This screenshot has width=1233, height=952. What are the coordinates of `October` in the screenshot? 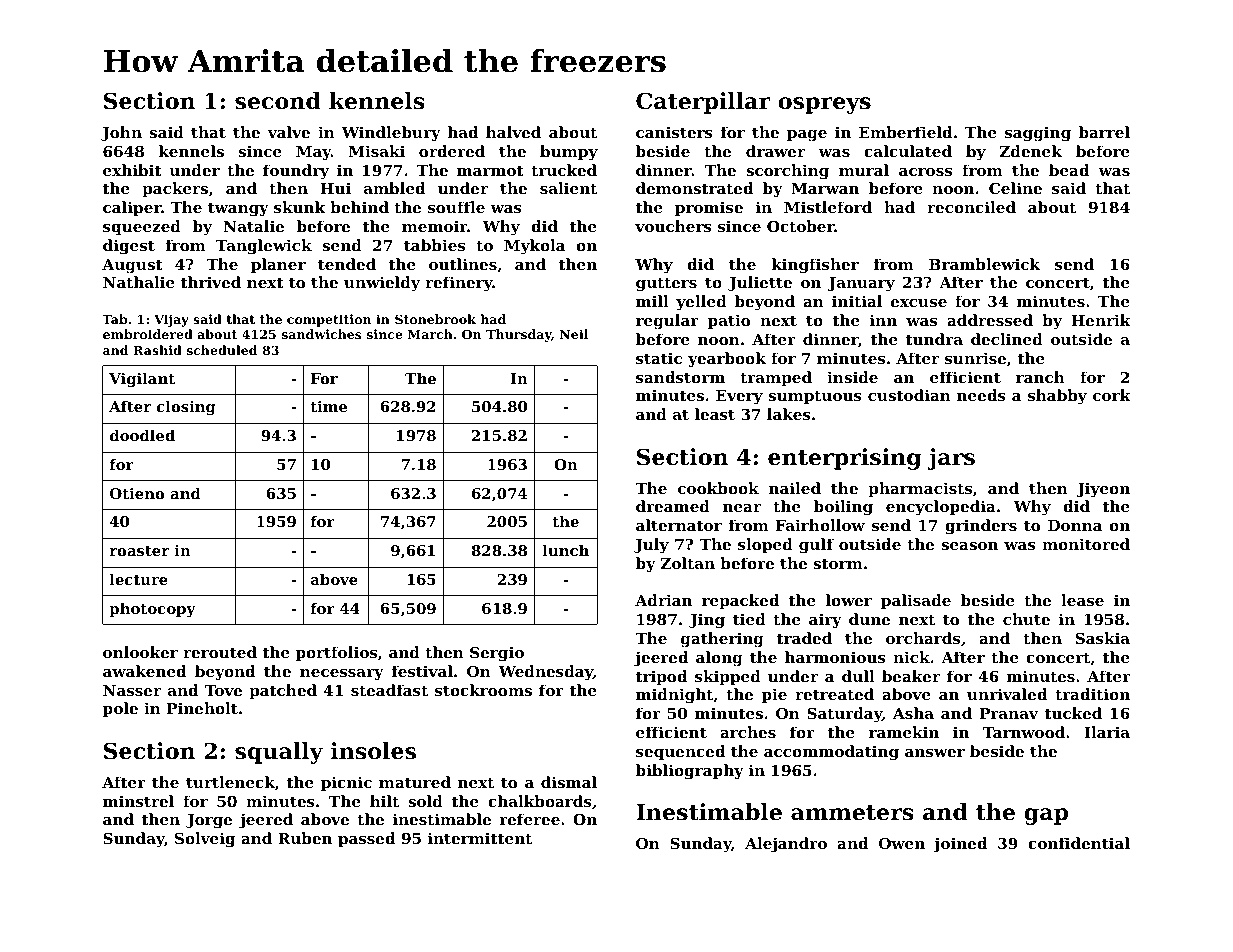 It's located at (801, 226).
